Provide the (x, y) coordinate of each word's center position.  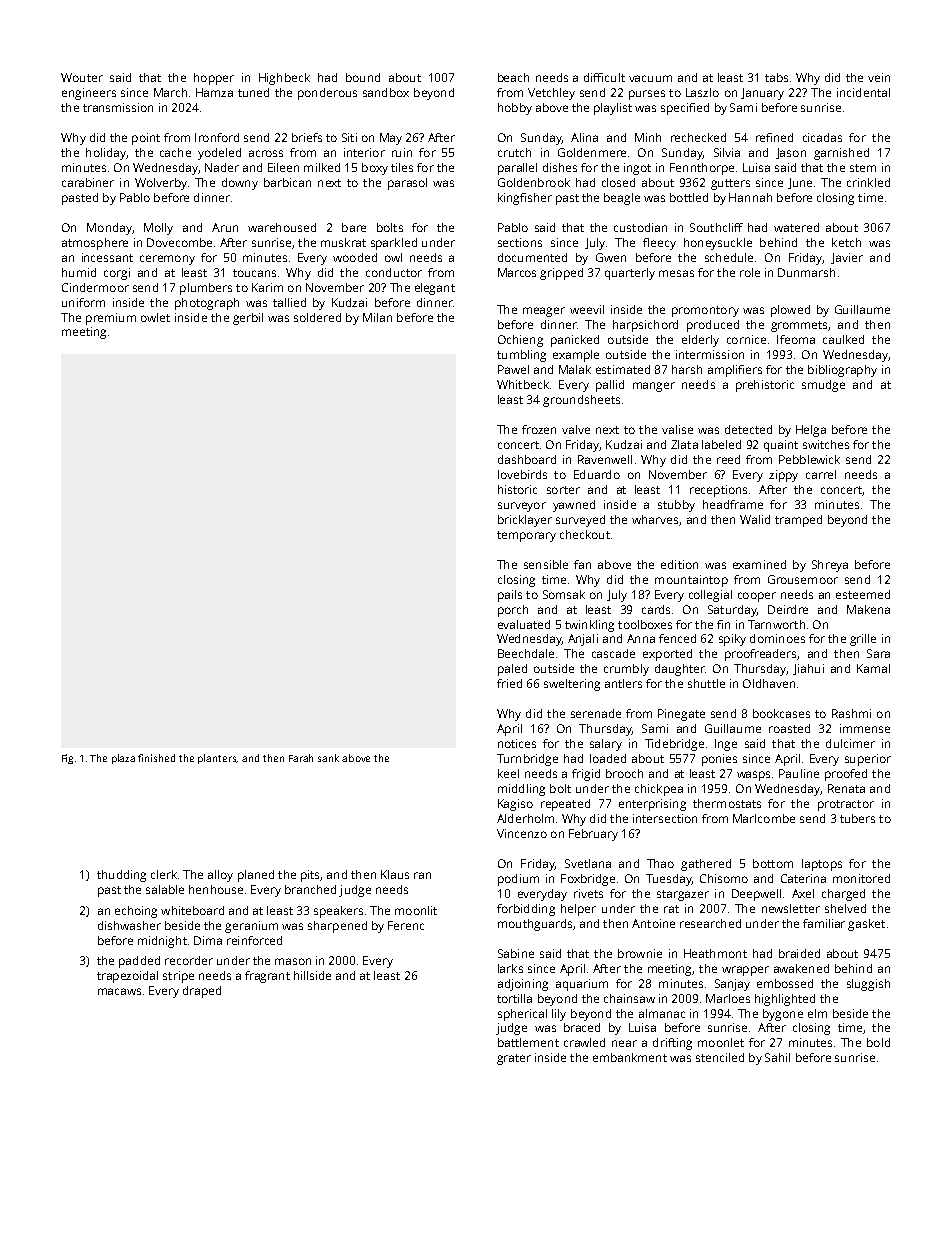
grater (514, 1059)
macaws (119, 991)
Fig (67, 759)
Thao (660, 863)
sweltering (572, 685)
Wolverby (161, 184)
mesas (676, 273)
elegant (435, 289)
